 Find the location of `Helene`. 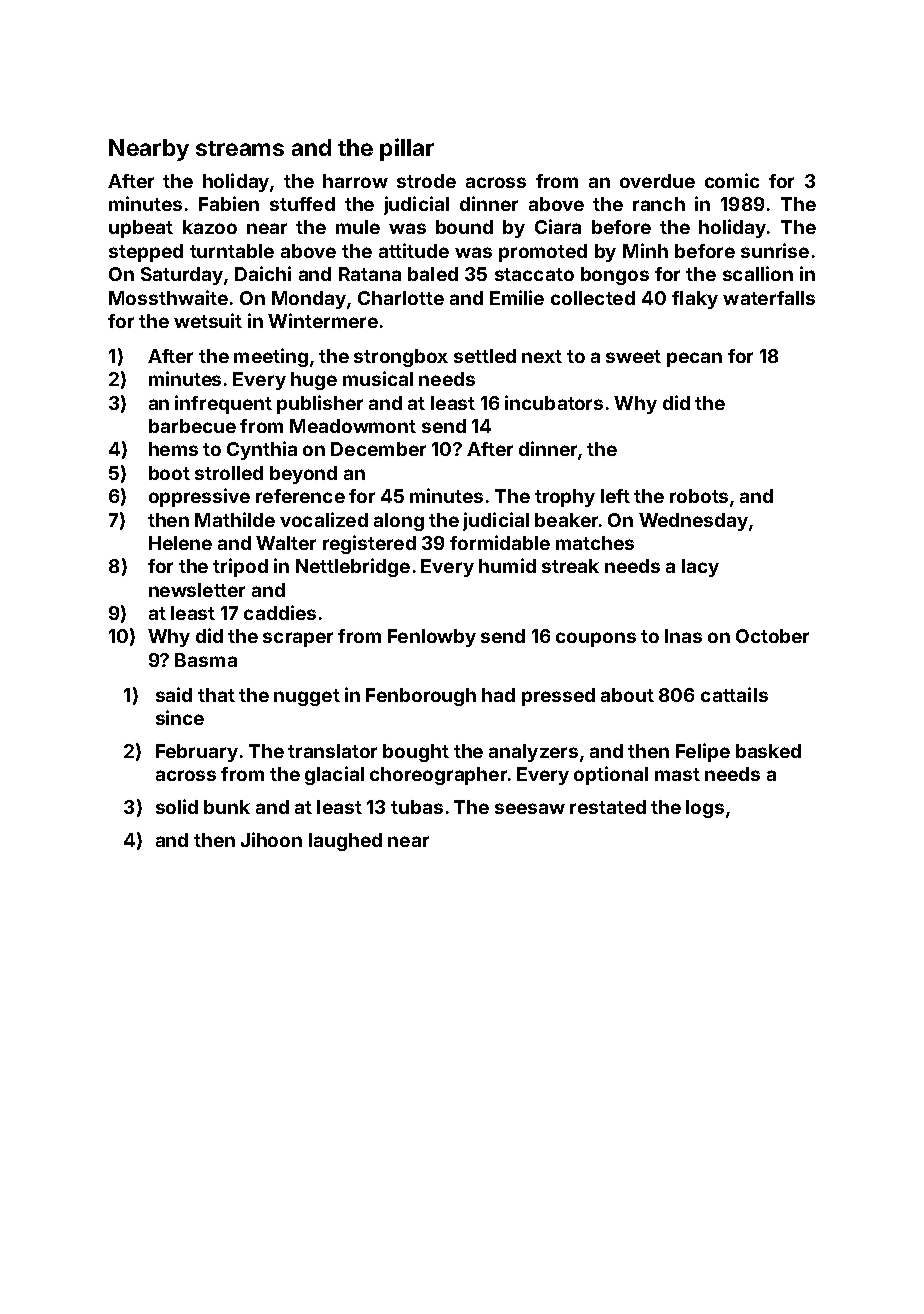

Helene is located at coordinates (180, 543).
